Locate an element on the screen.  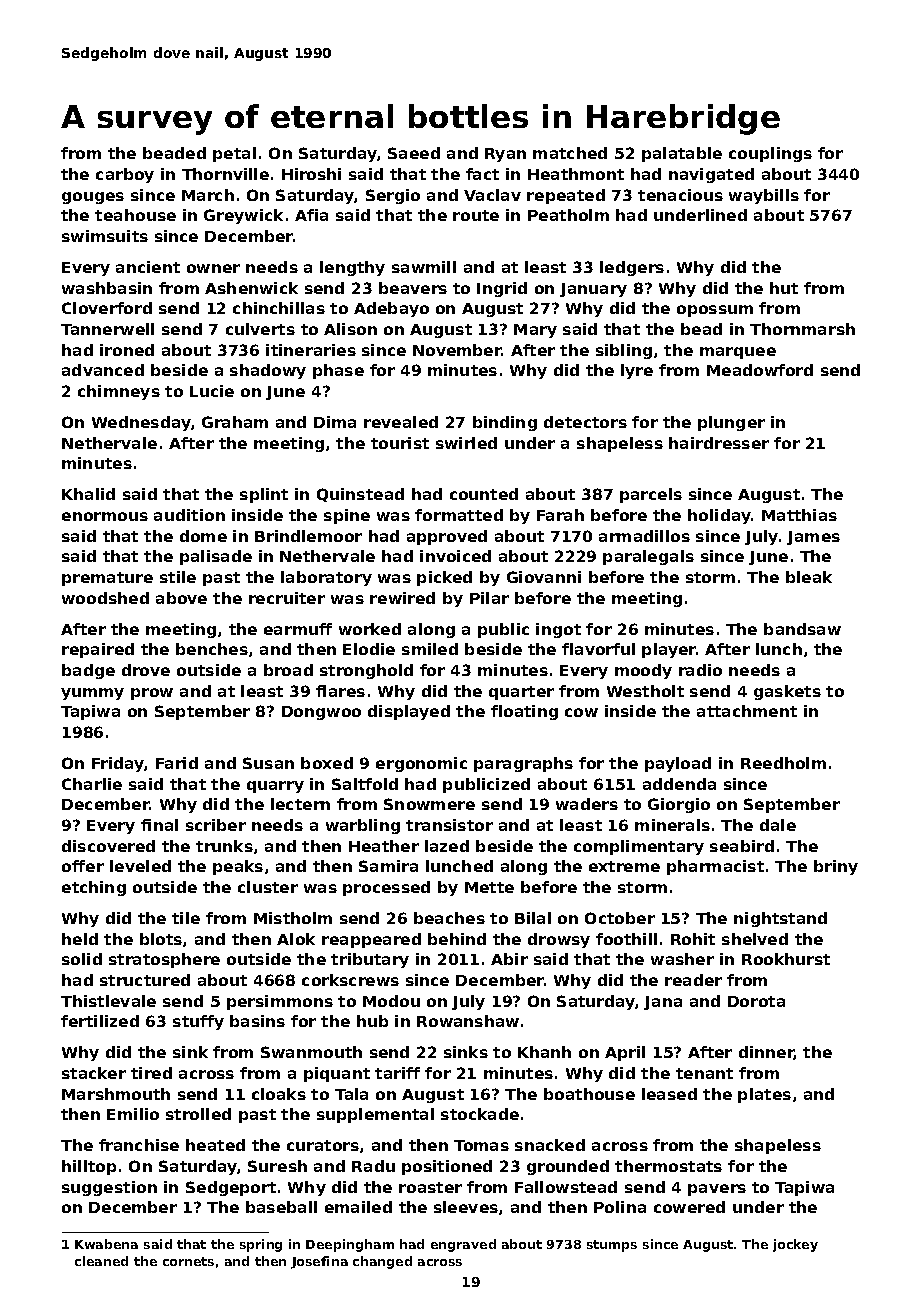
tired is located at coordinates (151, 1073).
